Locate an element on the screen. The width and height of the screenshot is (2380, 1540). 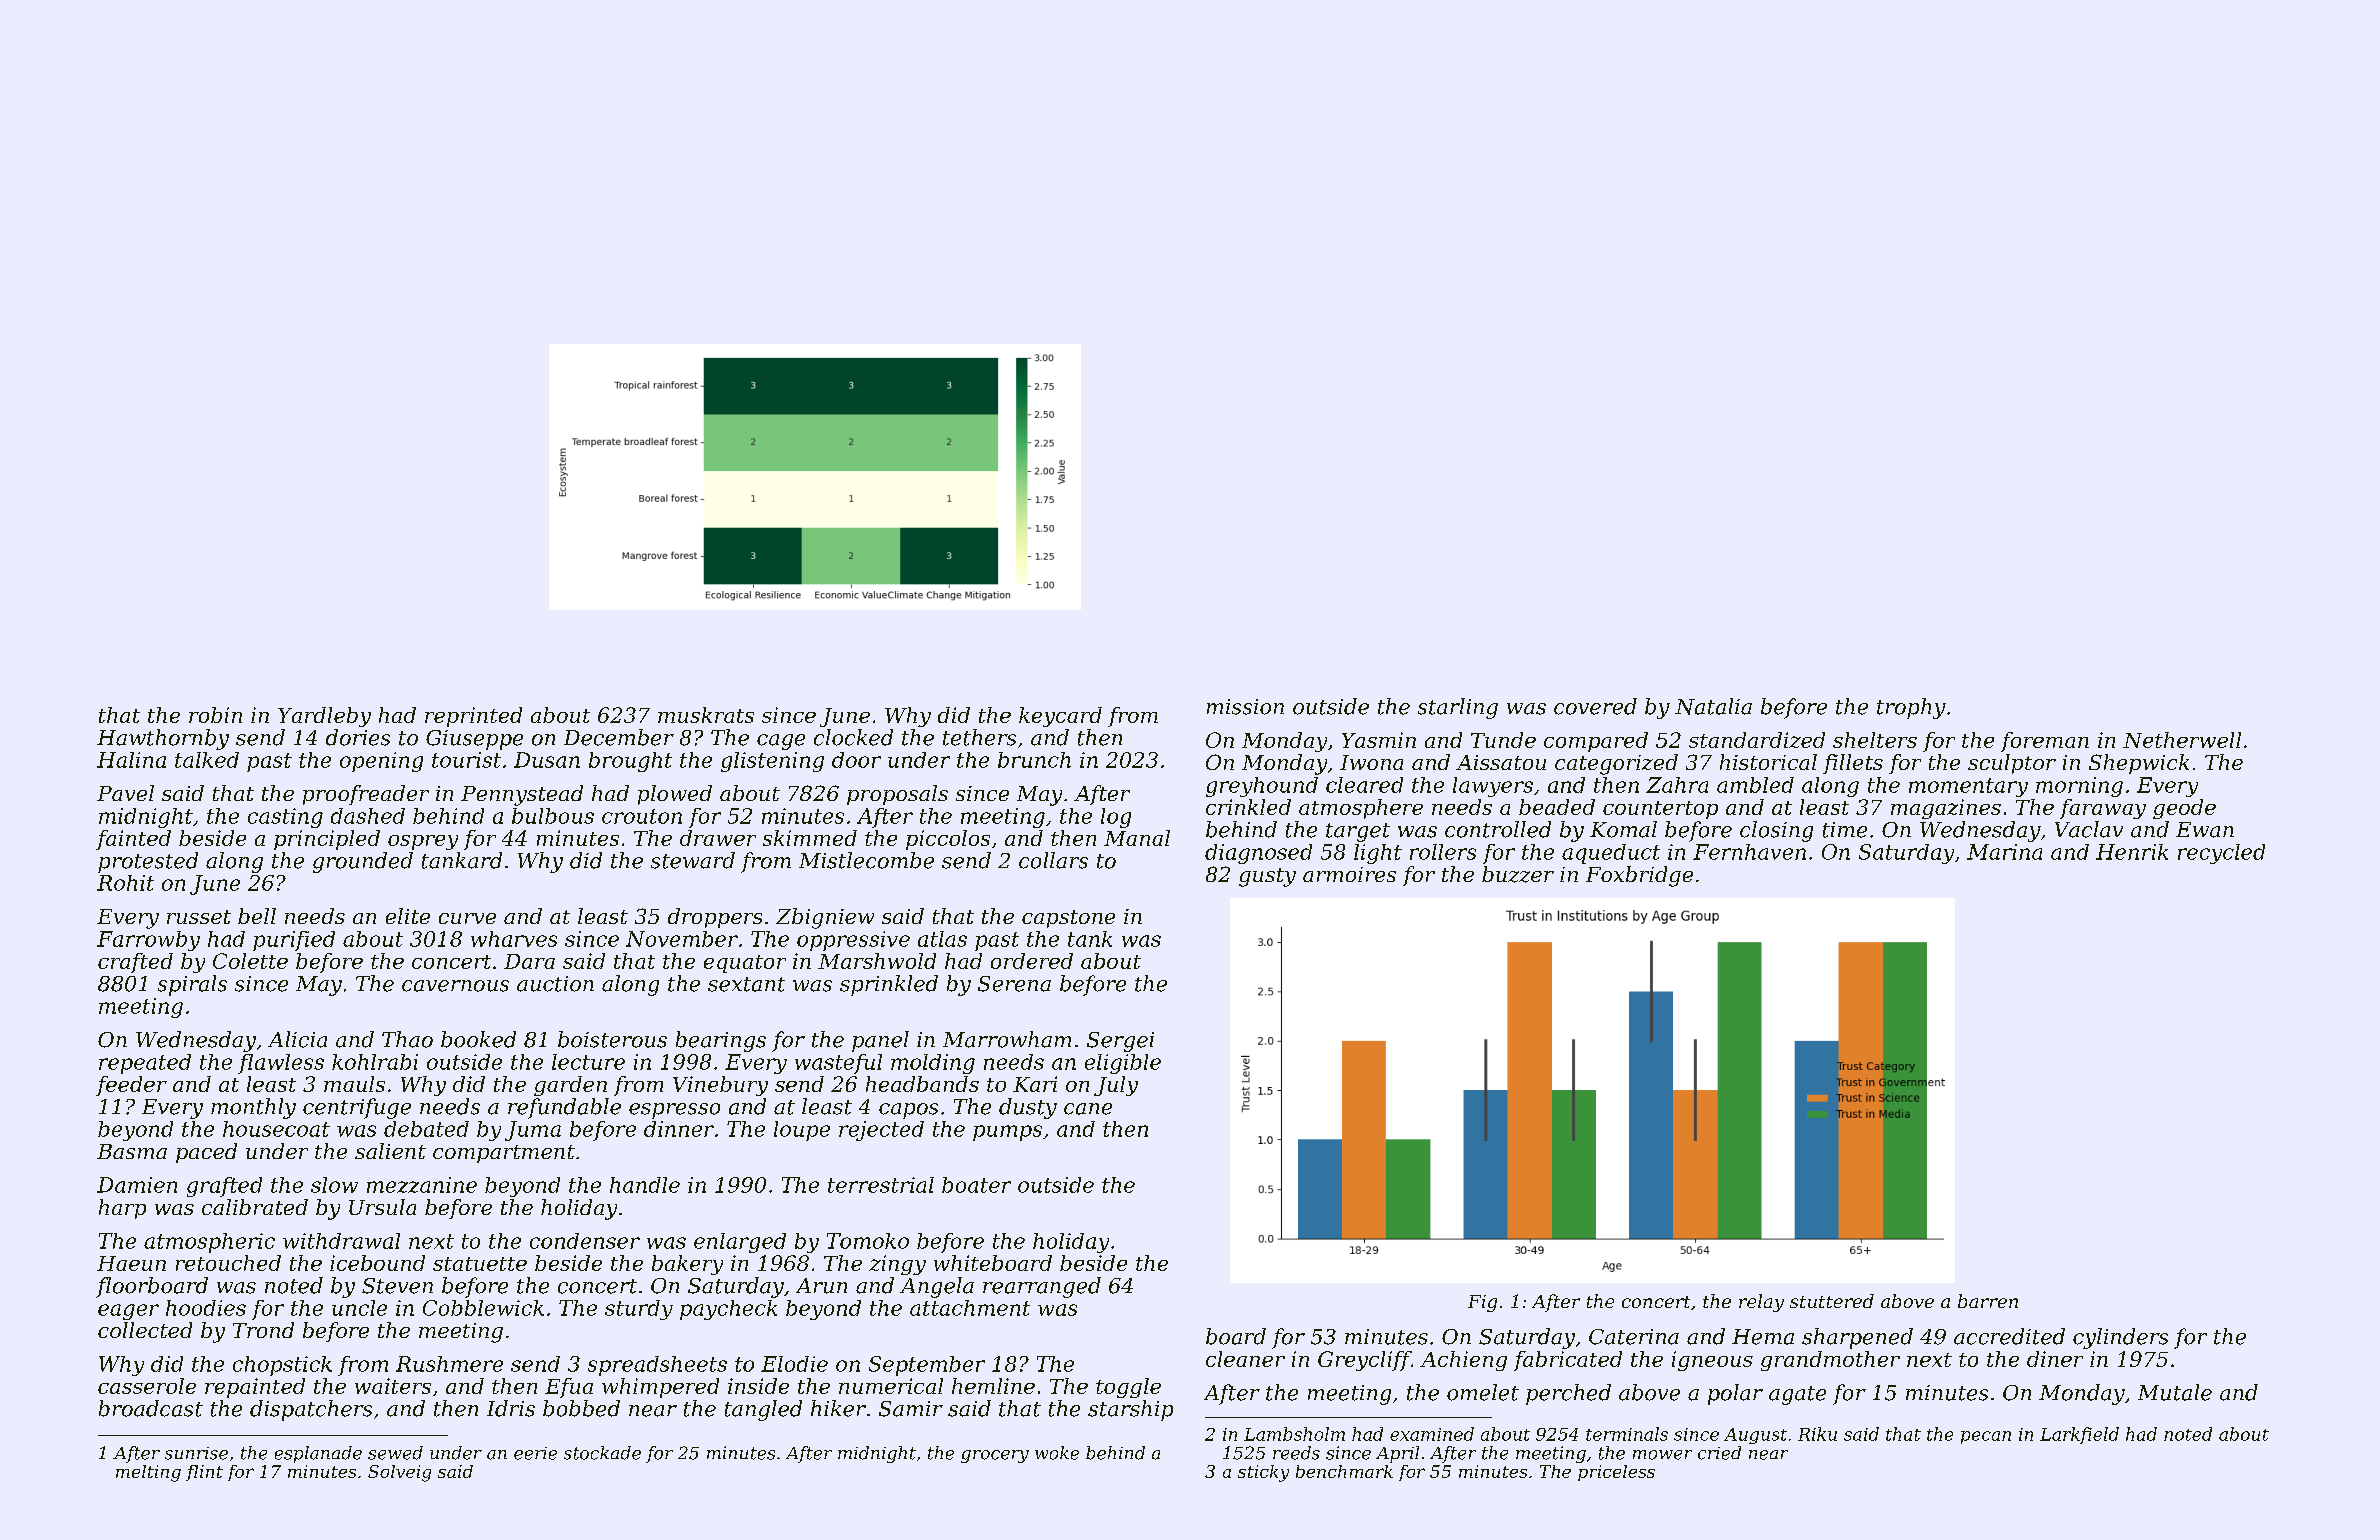
muskrats is located at coordinates (706, 715).
